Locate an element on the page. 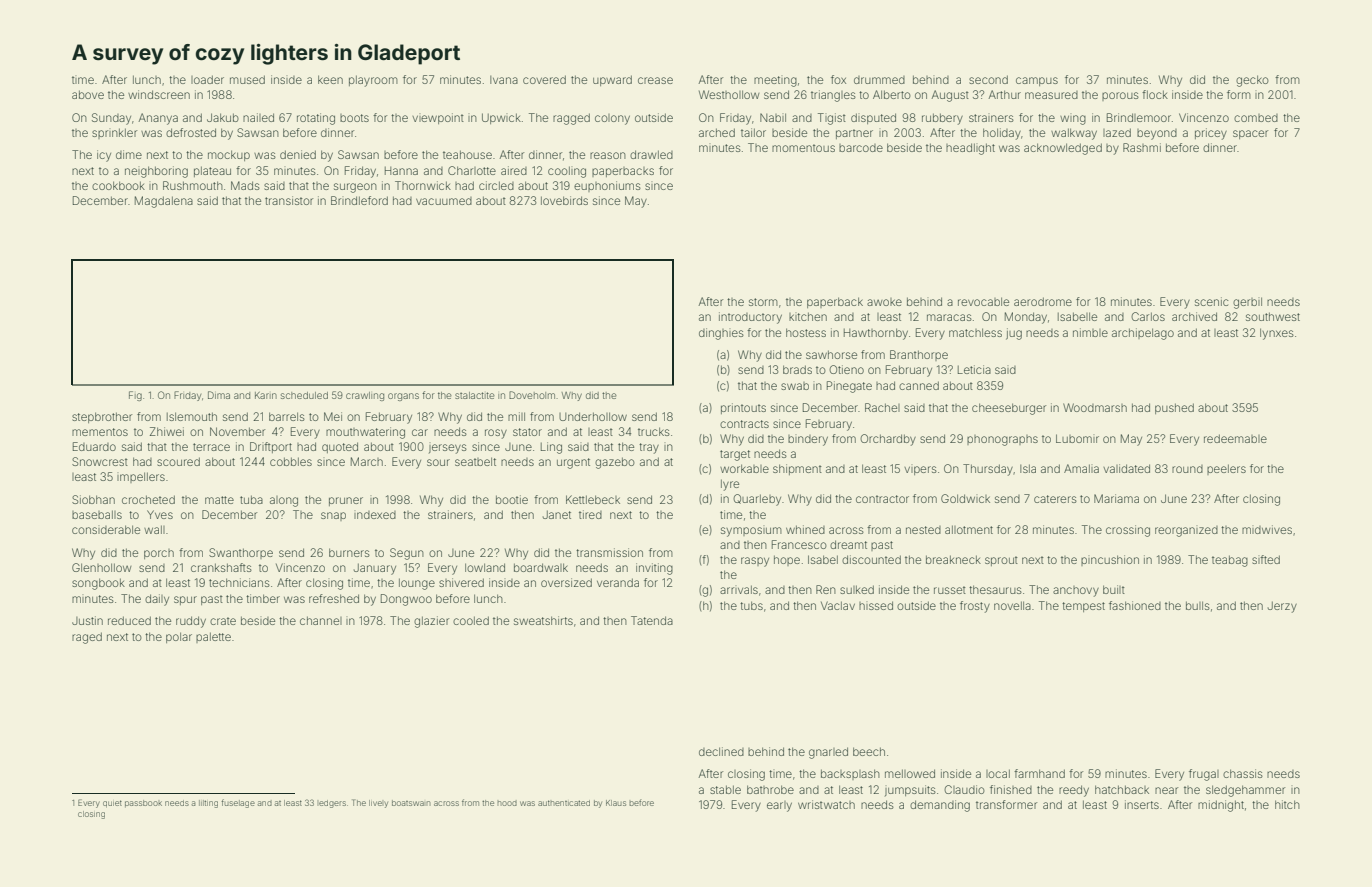 This page has width=1372, height=887. crease is located at coordinates (655, 80).
